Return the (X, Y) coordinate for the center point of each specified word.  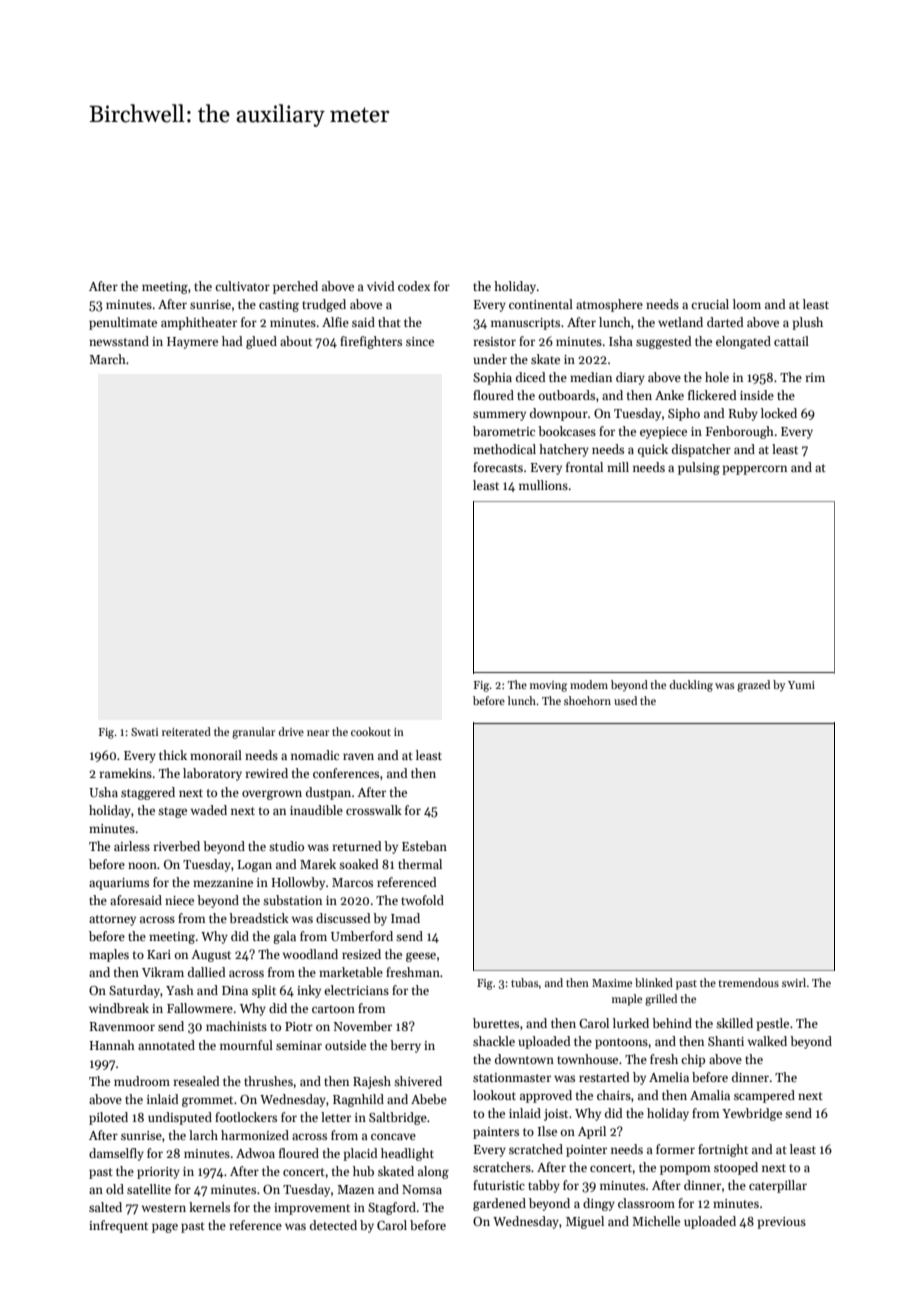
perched (295, 287)
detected (333, 1225)
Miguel (585, 1222)
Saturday (134, 991)
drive (291, 731)
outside (345, 1045)
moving (548, 686)
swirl (794, 982)
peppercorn (754, 470)
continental (541, 304)
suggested (664, 342)
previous (781, 1223)
